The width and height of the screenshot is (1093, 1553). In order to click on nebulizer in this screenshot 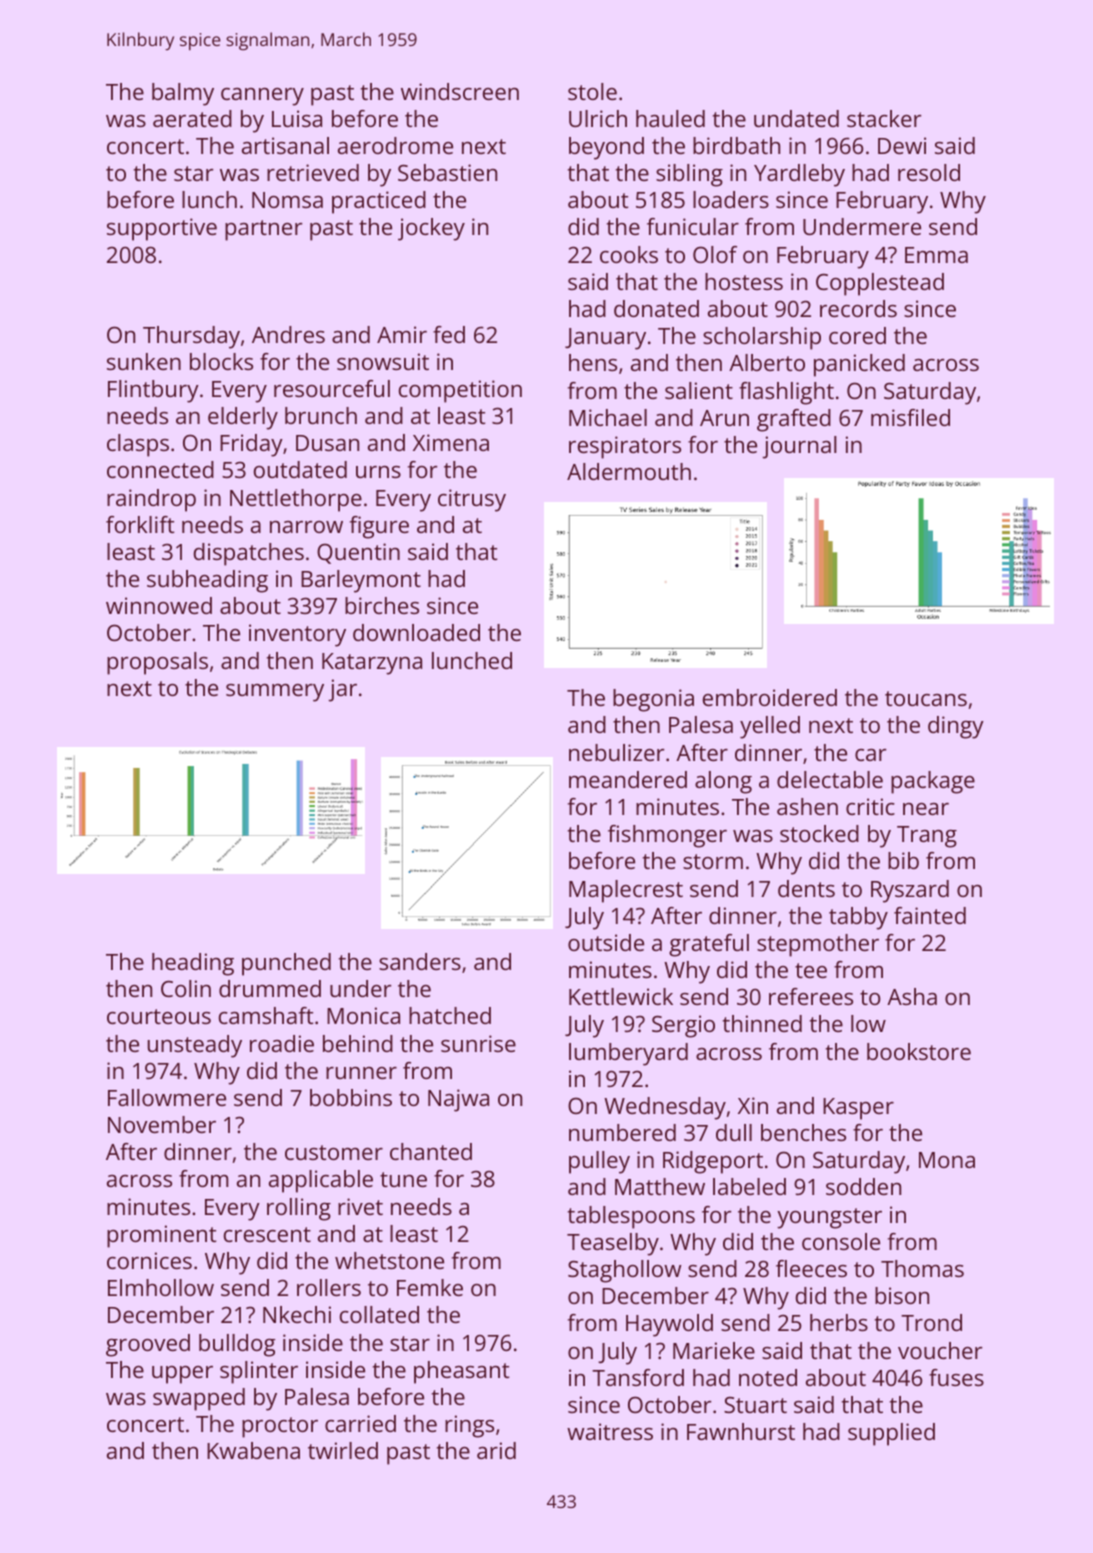, I will do `click(617, 752)`.
